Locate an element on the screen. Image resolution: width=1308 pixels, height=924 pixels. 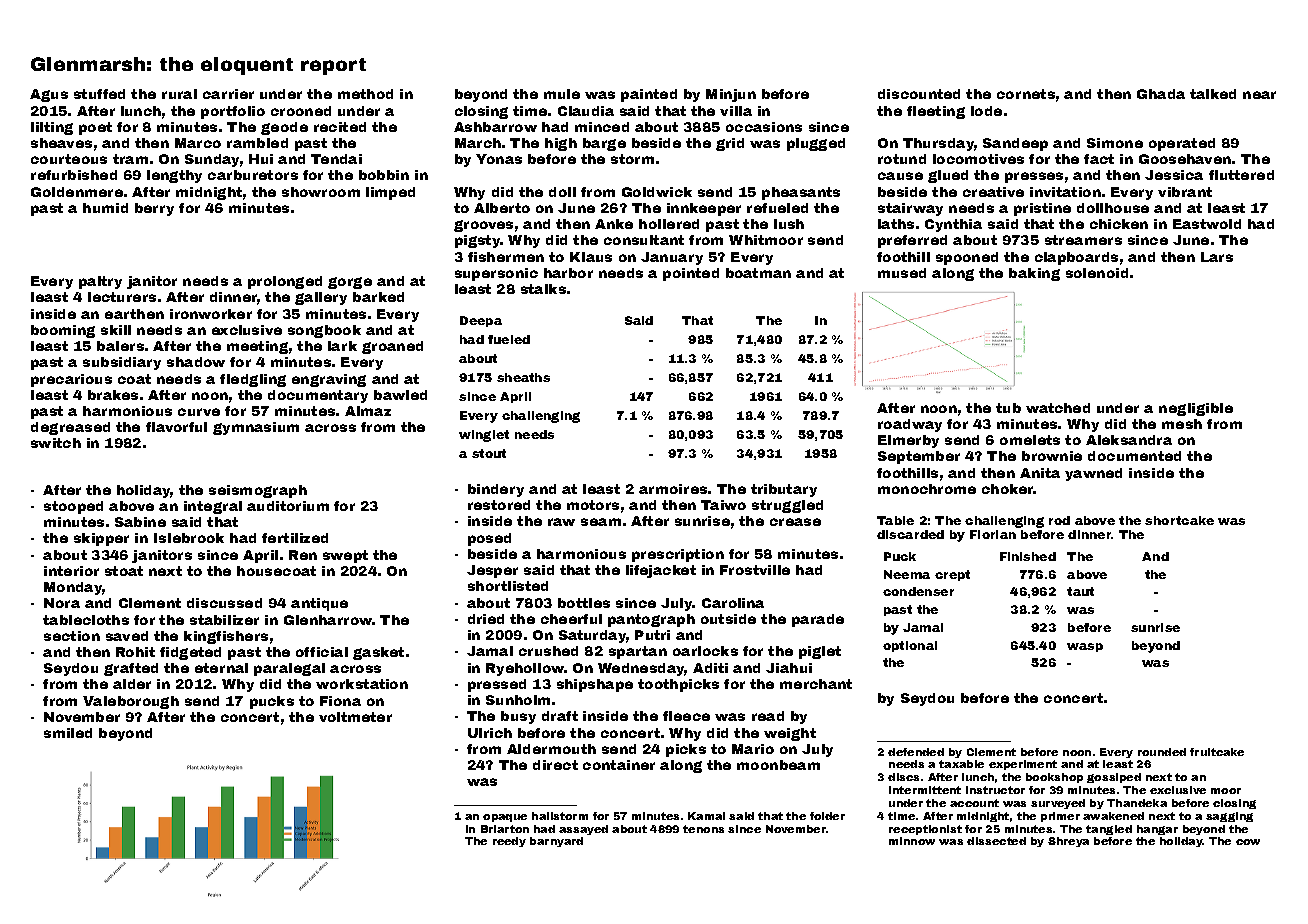
booming is located at coordinates (63, 331).
